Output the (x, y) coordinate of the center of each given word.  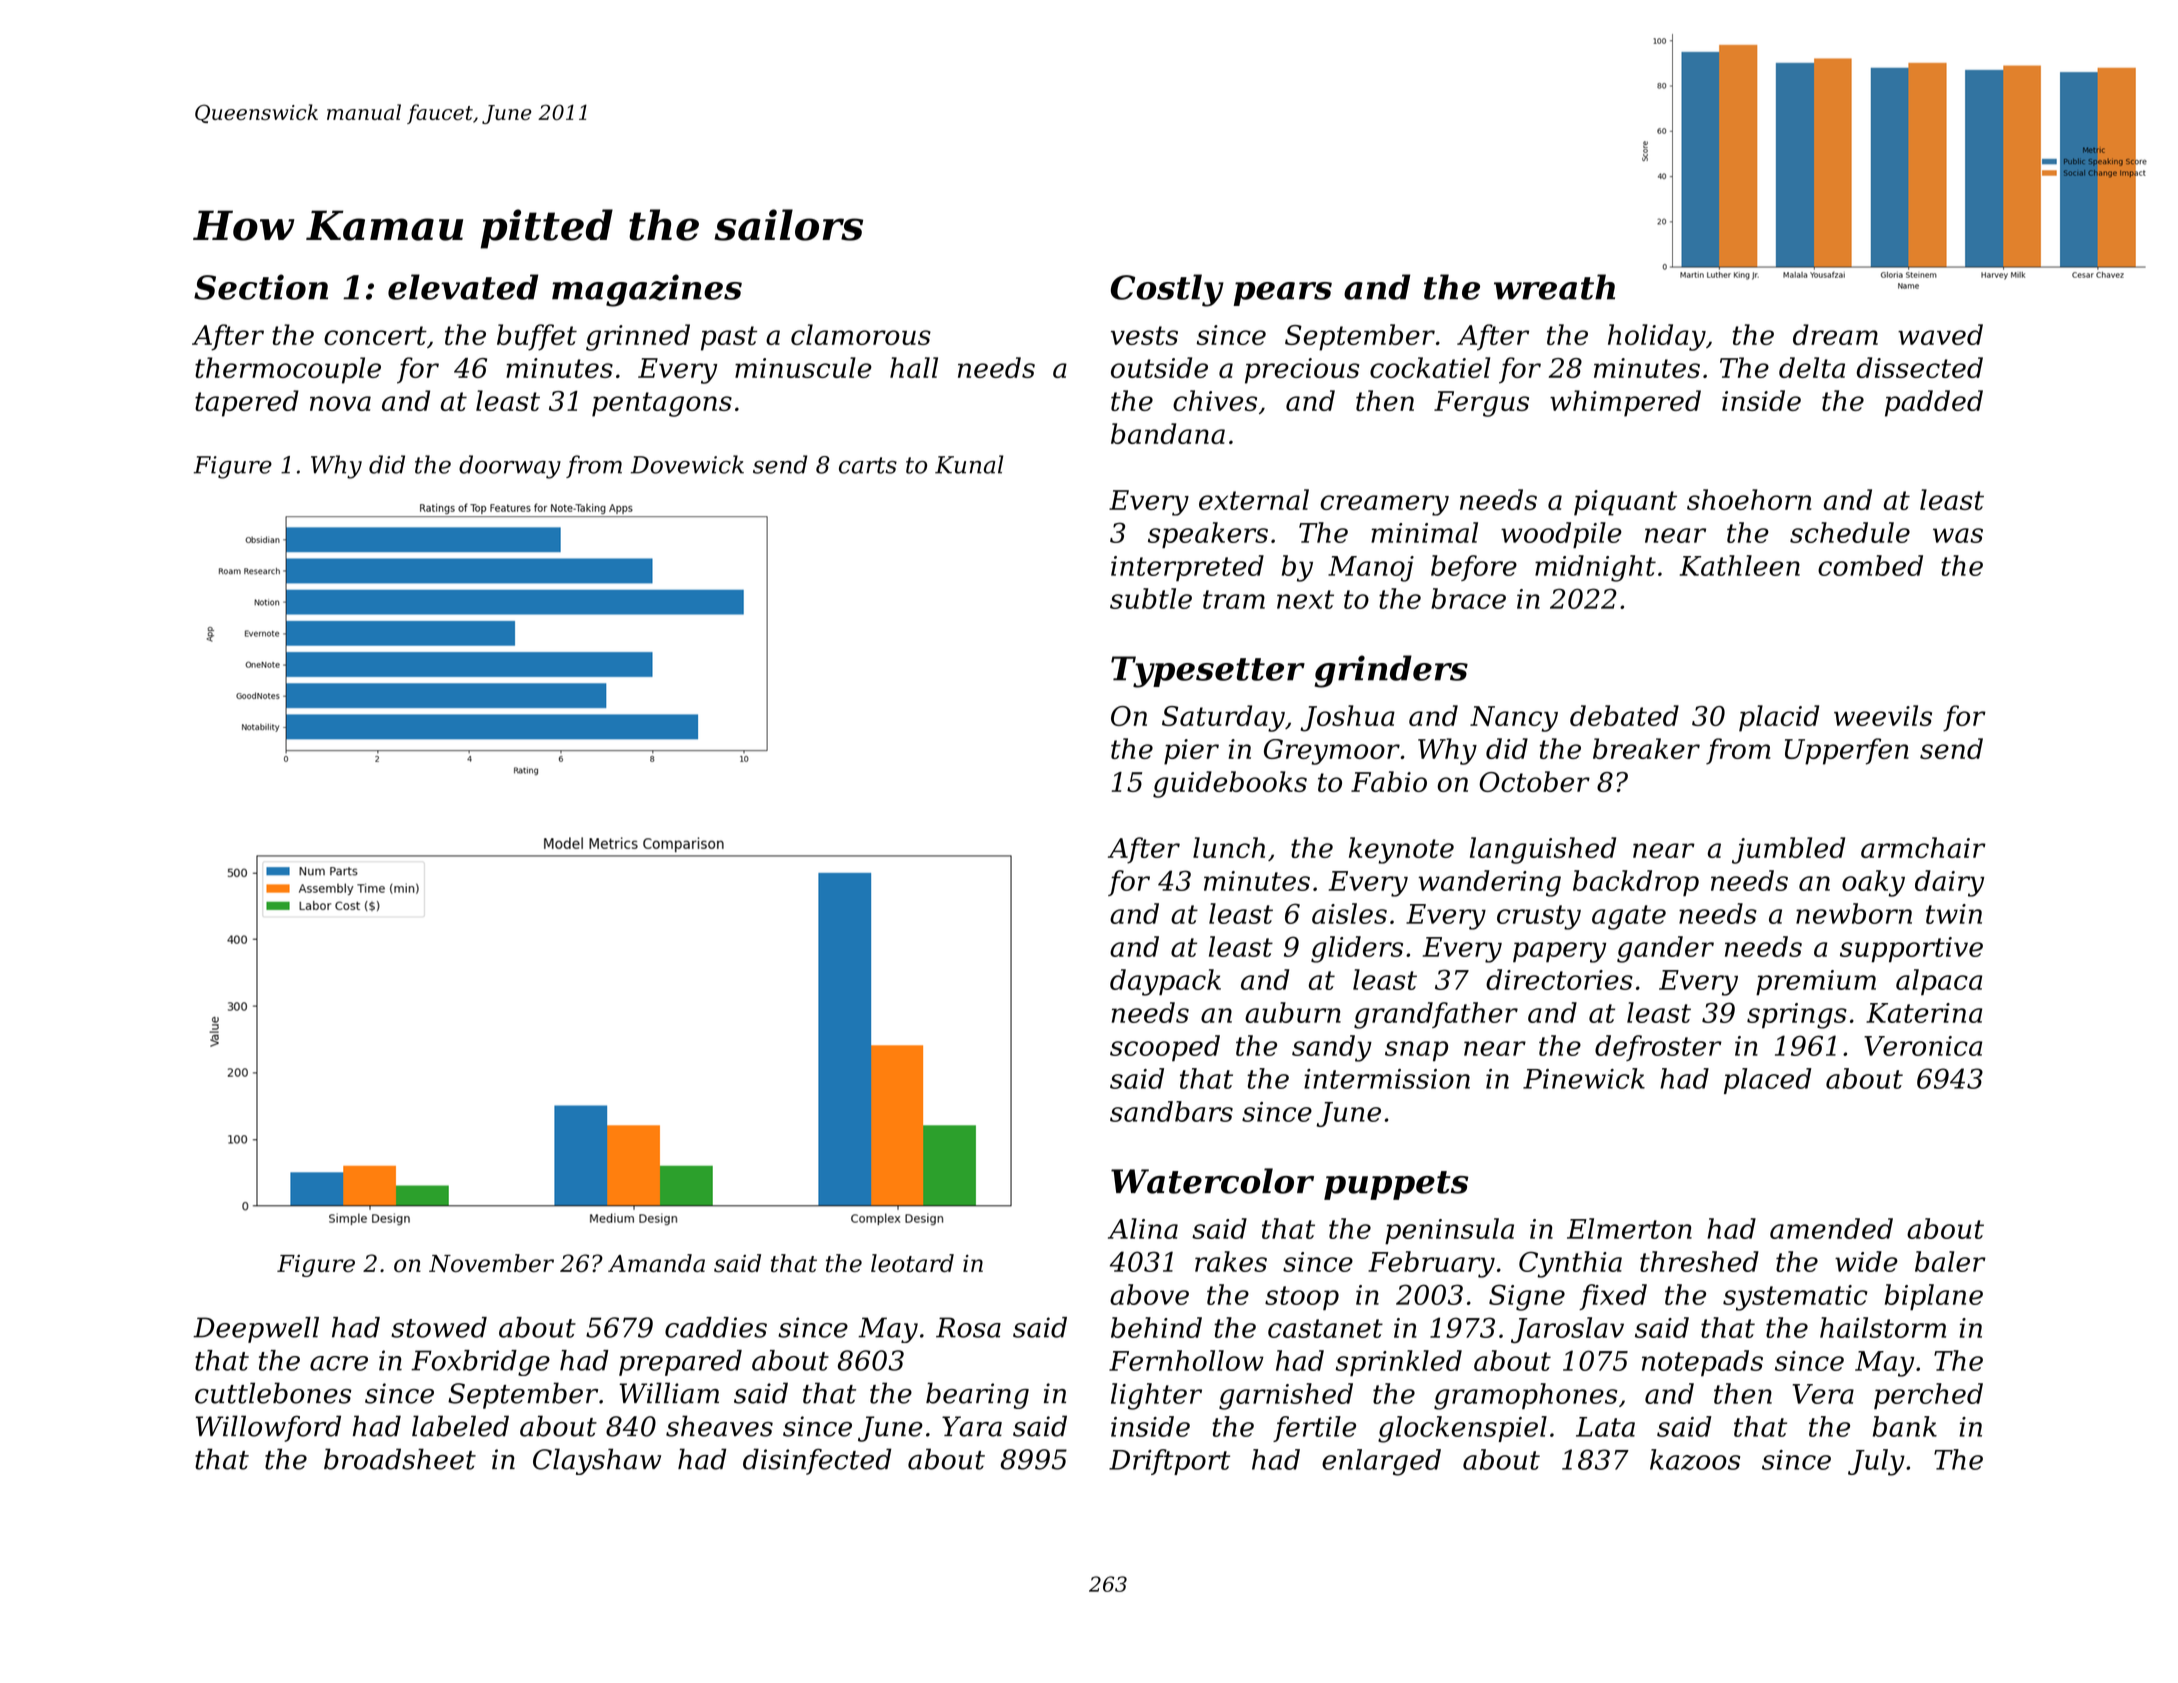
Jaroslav (1567, 1330)
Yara (972, 1426)
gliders (1357, 949)
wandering (1489, 883)
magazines (647, 290)
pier (1191, 752)
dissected (1920, 367)
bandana (1168, 433)
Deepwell (256, 1330)
